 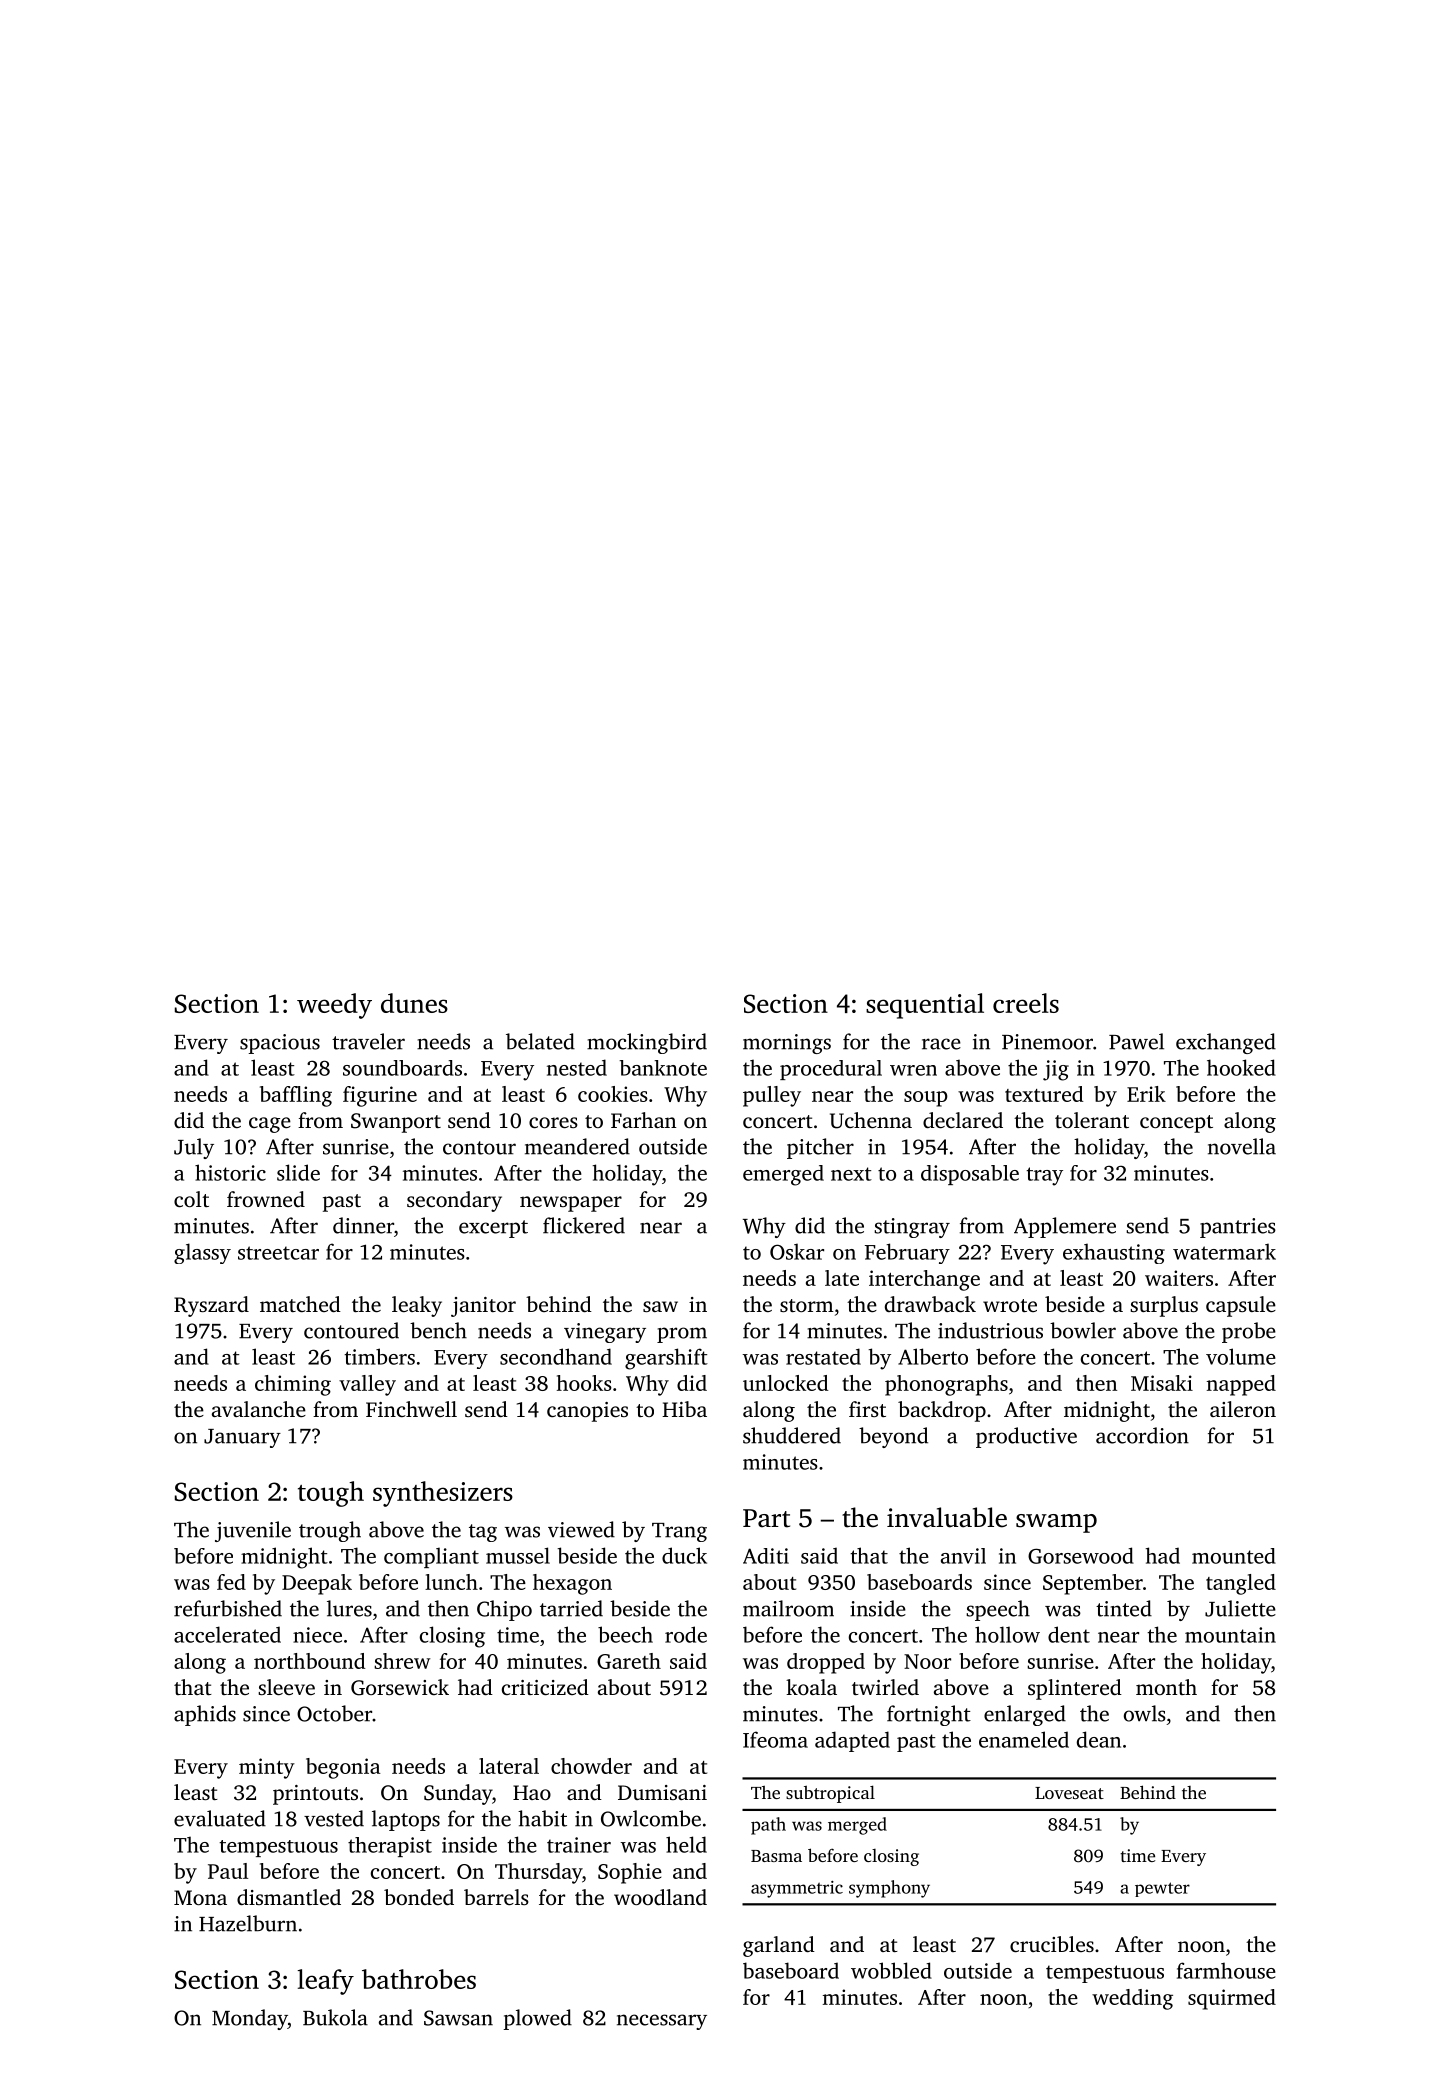 What do you see at coordinates (792, 1435) in the image?
I see `shuddered` at bounding box center [792, 1435].
